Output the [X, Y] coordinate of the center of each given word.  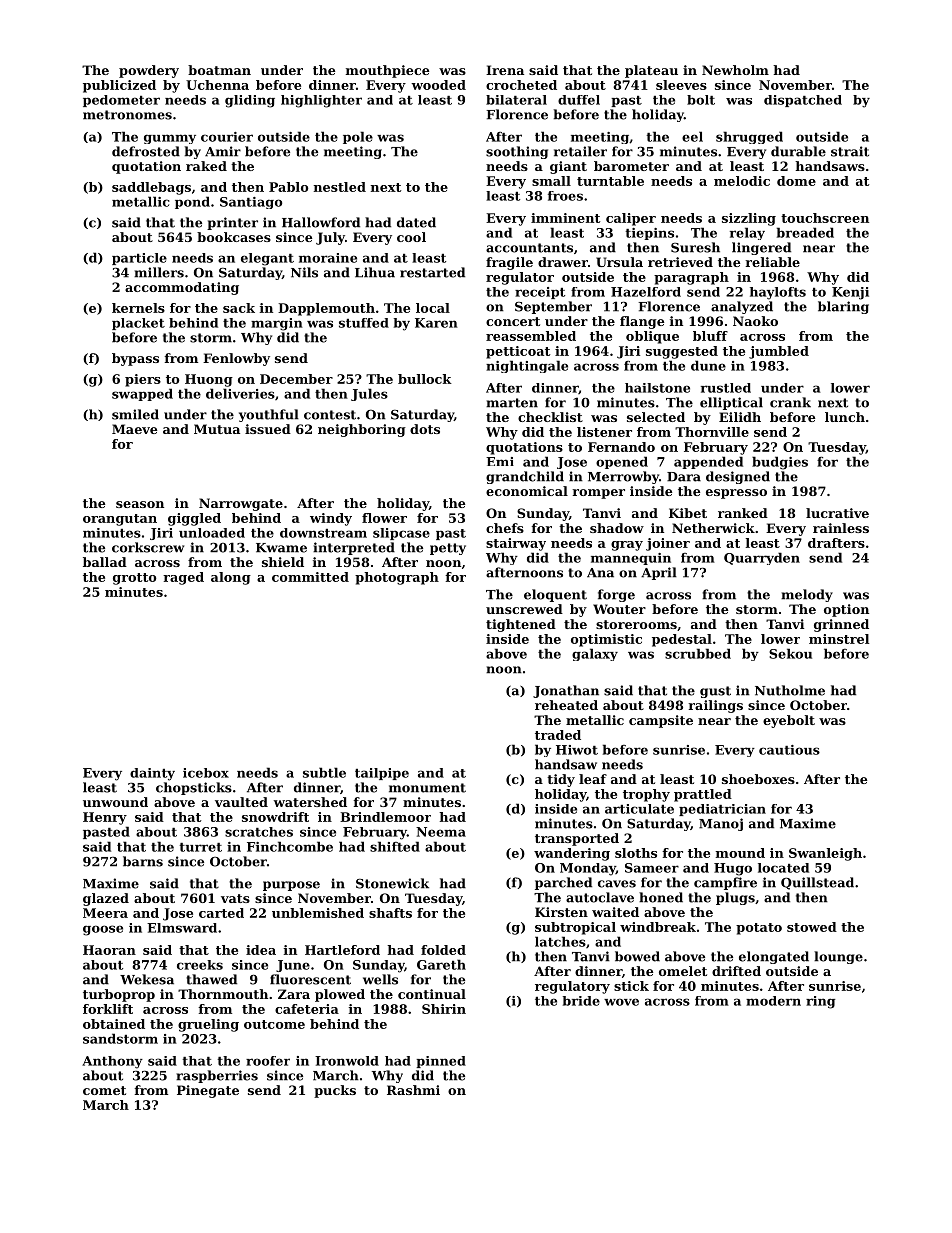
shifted [395, 846]
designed [738, 477]
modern [773, 1001]
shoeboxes [758, 779]
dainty [152, 774]
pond [192, 202]
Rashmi [413, 1090]
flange [642, 322]
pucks [335, 1091]
